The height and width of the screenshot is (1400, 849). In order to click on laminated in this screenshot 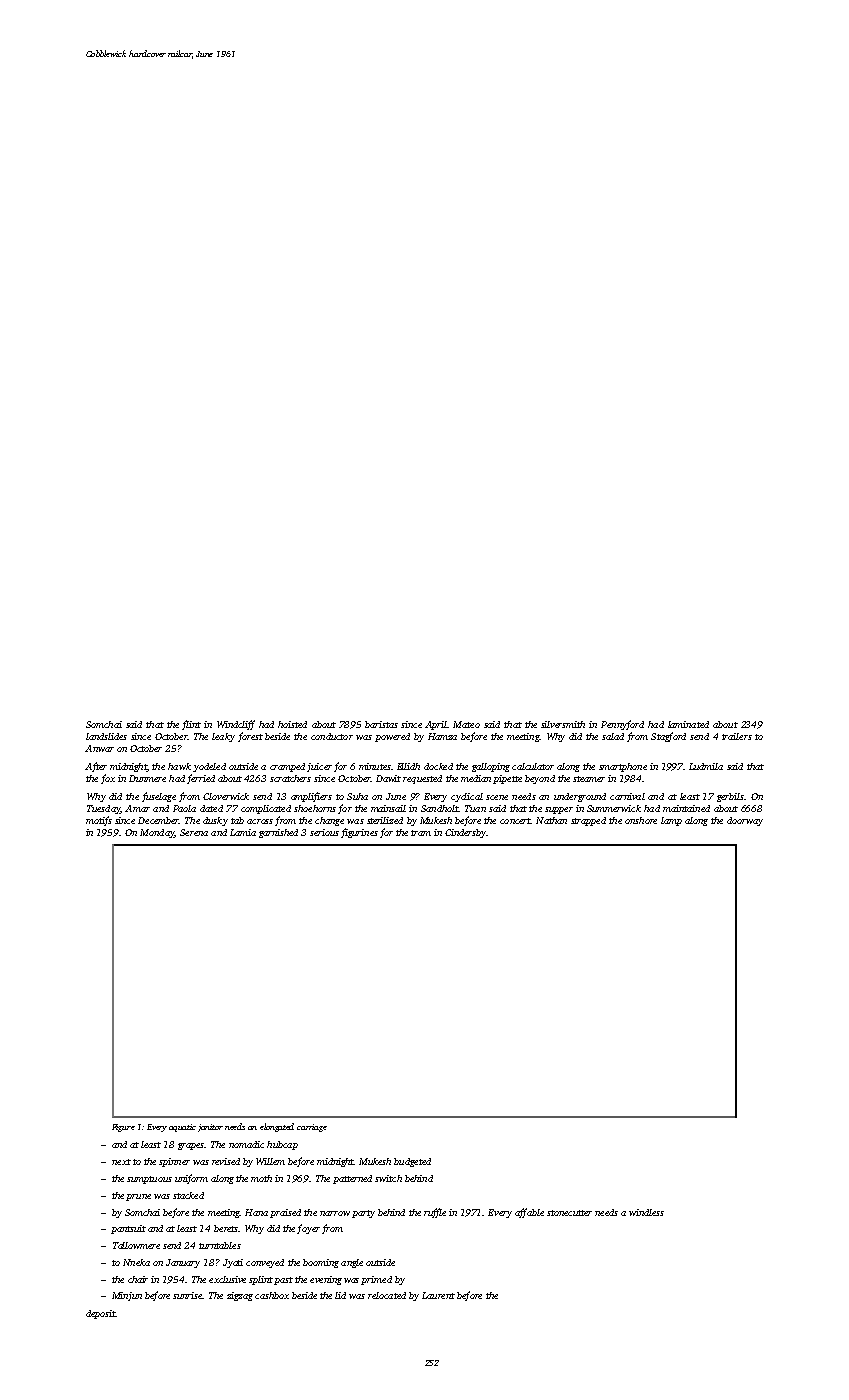, I will do `click(688, 724)`.
